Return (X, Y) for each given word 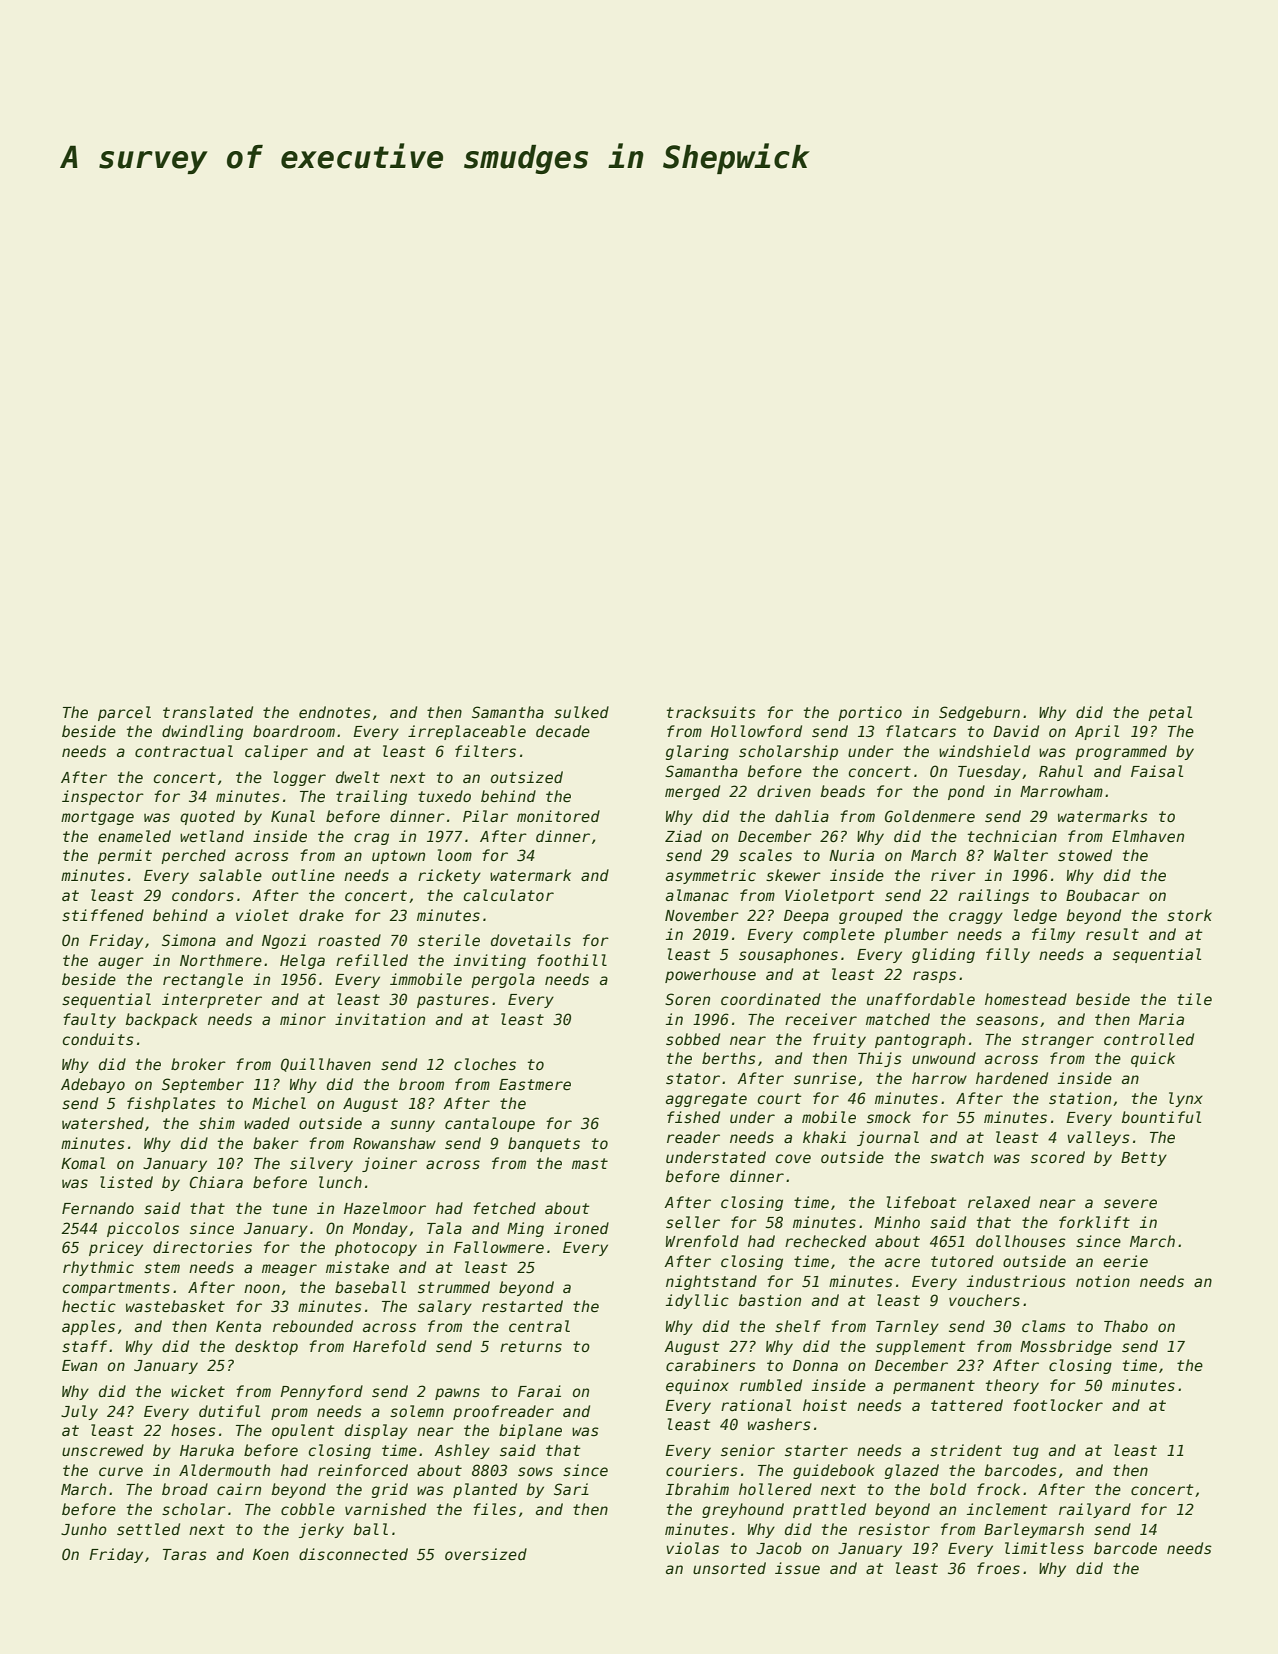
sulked (581, 712)
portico (870, 713)
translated (208, 712)
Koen (271, 1554)
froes (998, 1568)
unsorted (729, 1568)
